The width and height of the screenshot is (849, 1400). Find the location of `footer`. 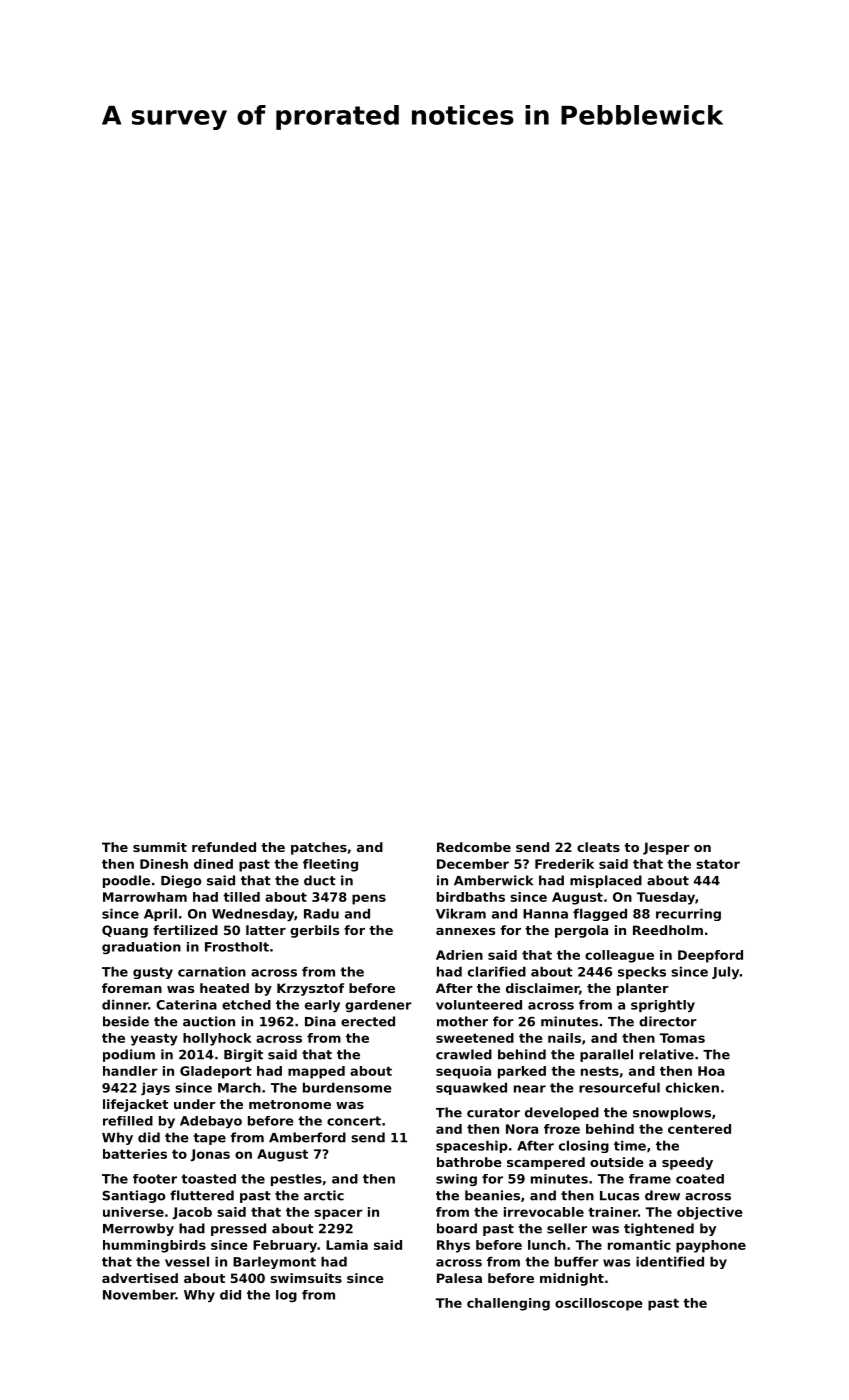

footer is located at coordinates (155, 1179).
